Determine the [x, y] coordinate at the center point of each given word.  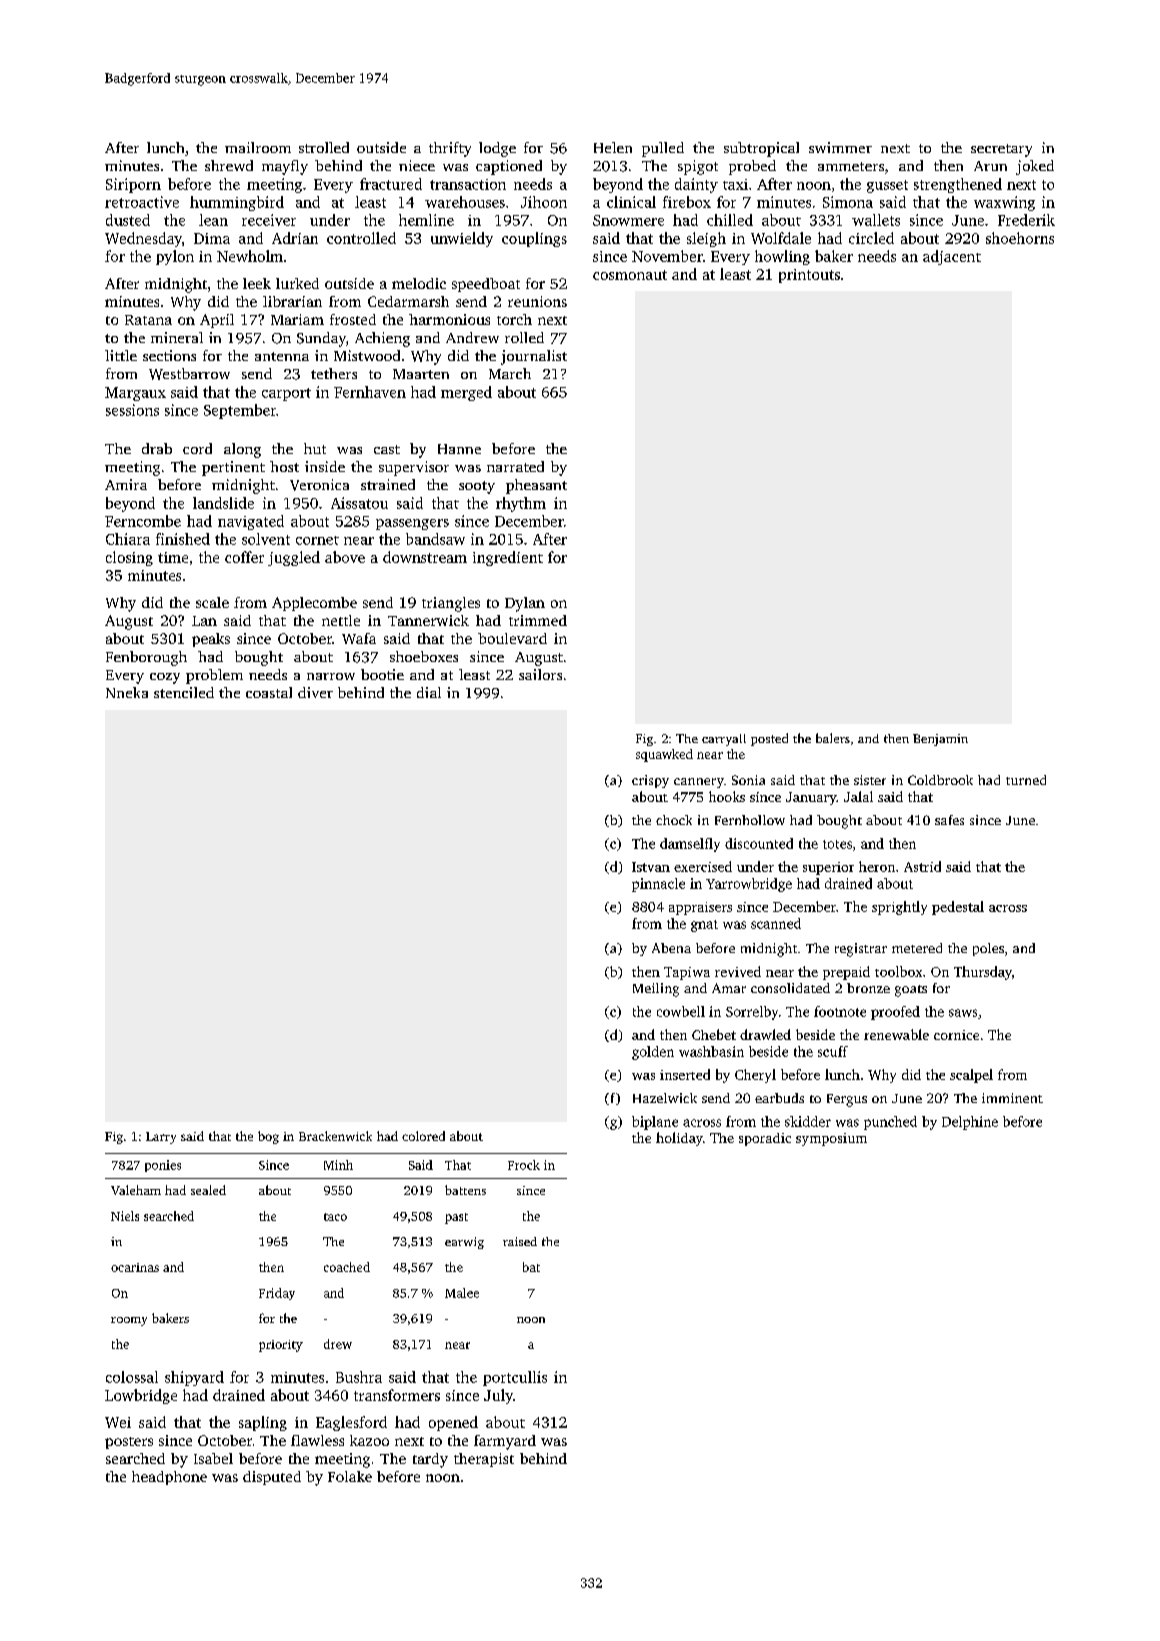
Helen [613, 147]
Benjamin [940, 740]
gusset [887, 186]
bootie [382, 674]
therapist [484, 1460]
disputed [272, 1478]
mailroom [258, 147]
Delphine [970, 1123]
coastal [269, 692]
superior [828, 868]
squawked [664, 755]
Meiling [656, 990]
